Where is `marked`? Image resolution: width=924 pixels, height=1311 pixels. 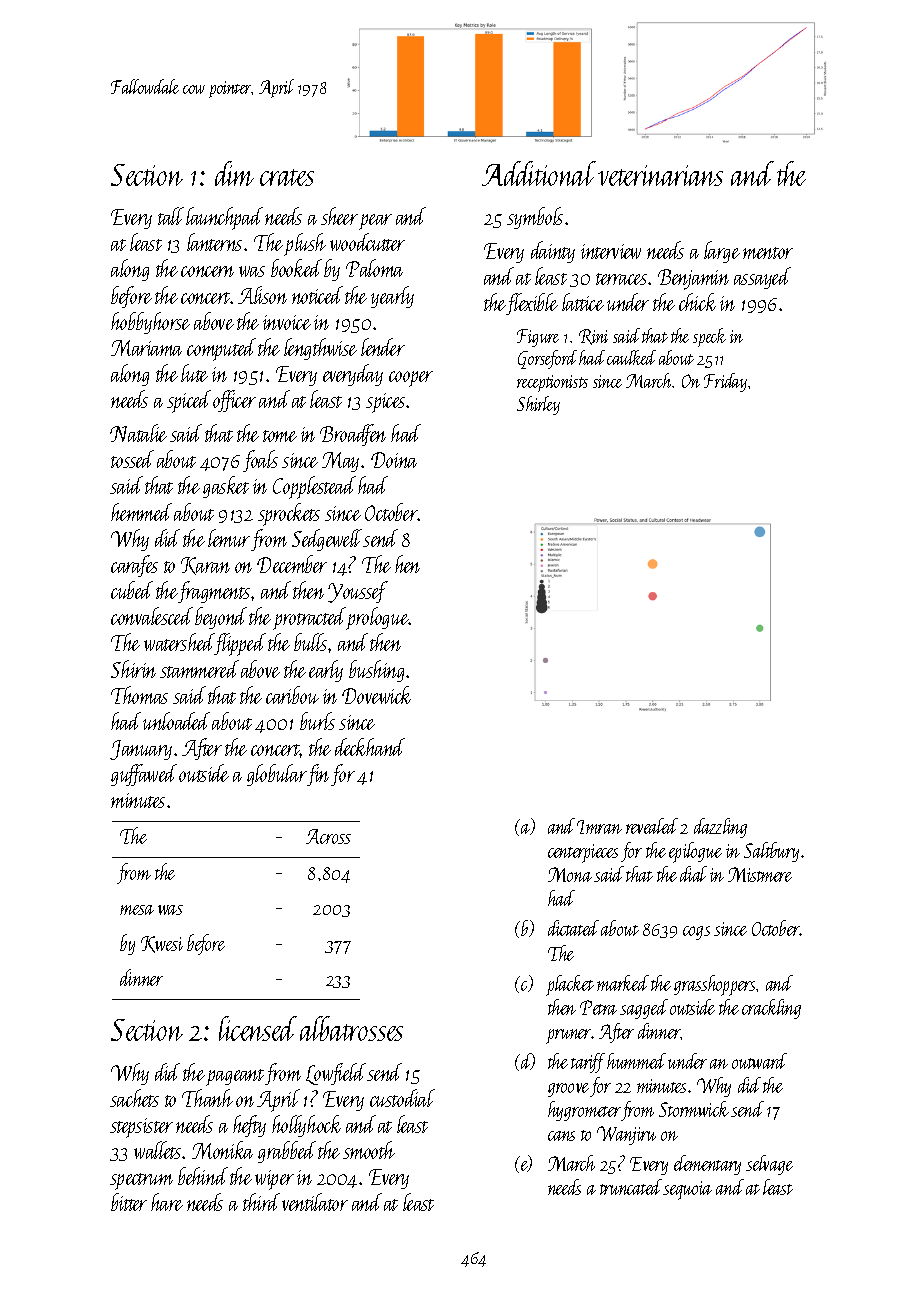
marked is located at coordinates (623, 983).
